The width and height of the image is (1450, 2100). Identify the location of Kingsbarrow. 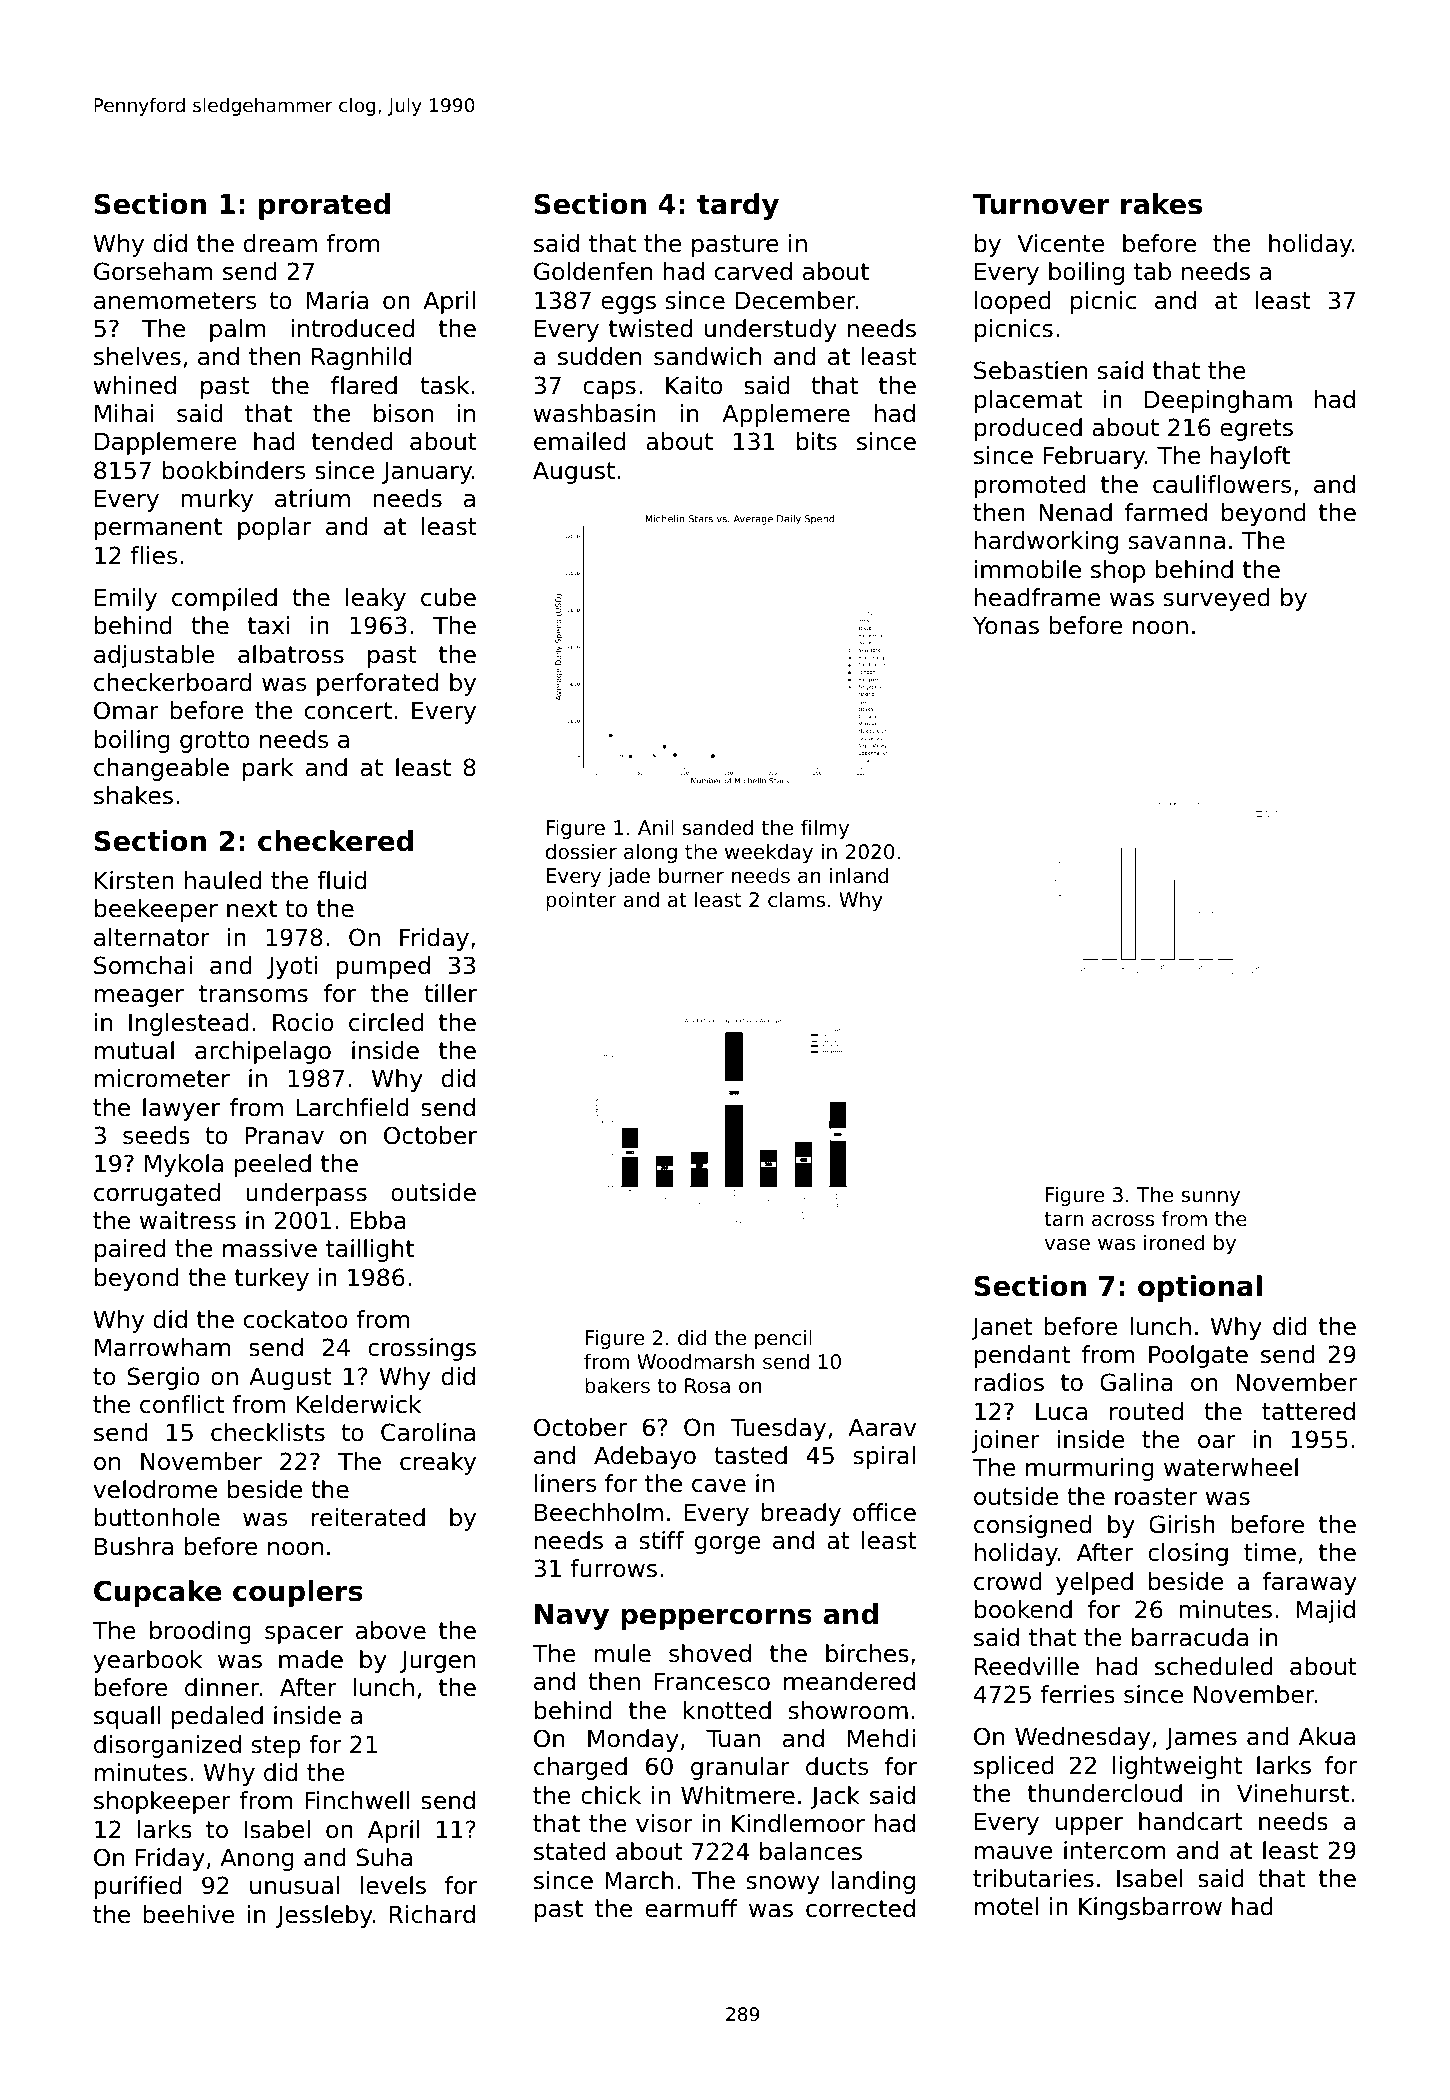
(1150, 1908).
